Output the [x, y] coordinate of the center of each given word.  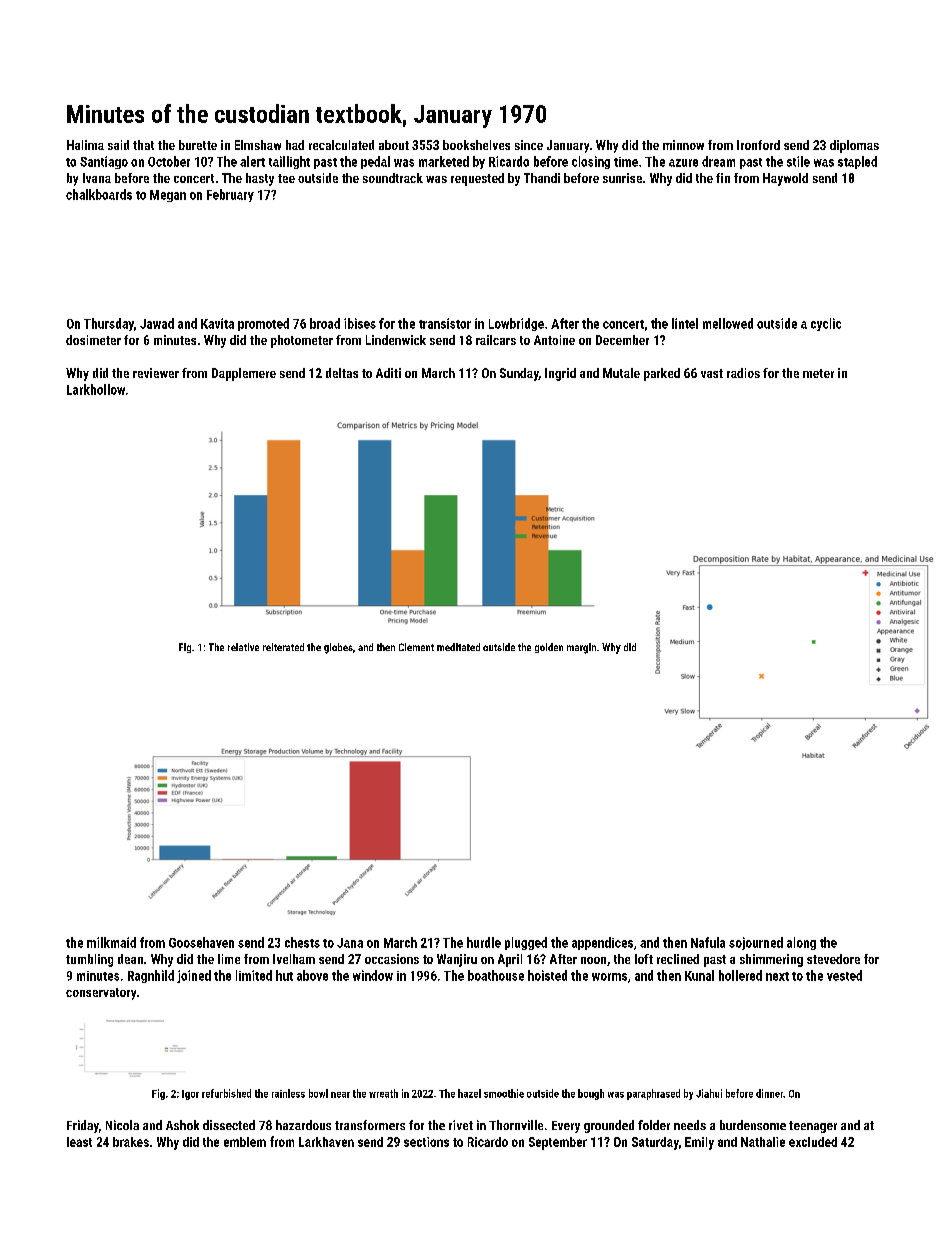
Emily [699, 1143]
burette [198, 145]
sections [426, 1142]
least [79, 1142]
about [394, 145]
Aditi [388, 373]
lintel [685, 323]
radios [743, 373]
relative [243, 647]
